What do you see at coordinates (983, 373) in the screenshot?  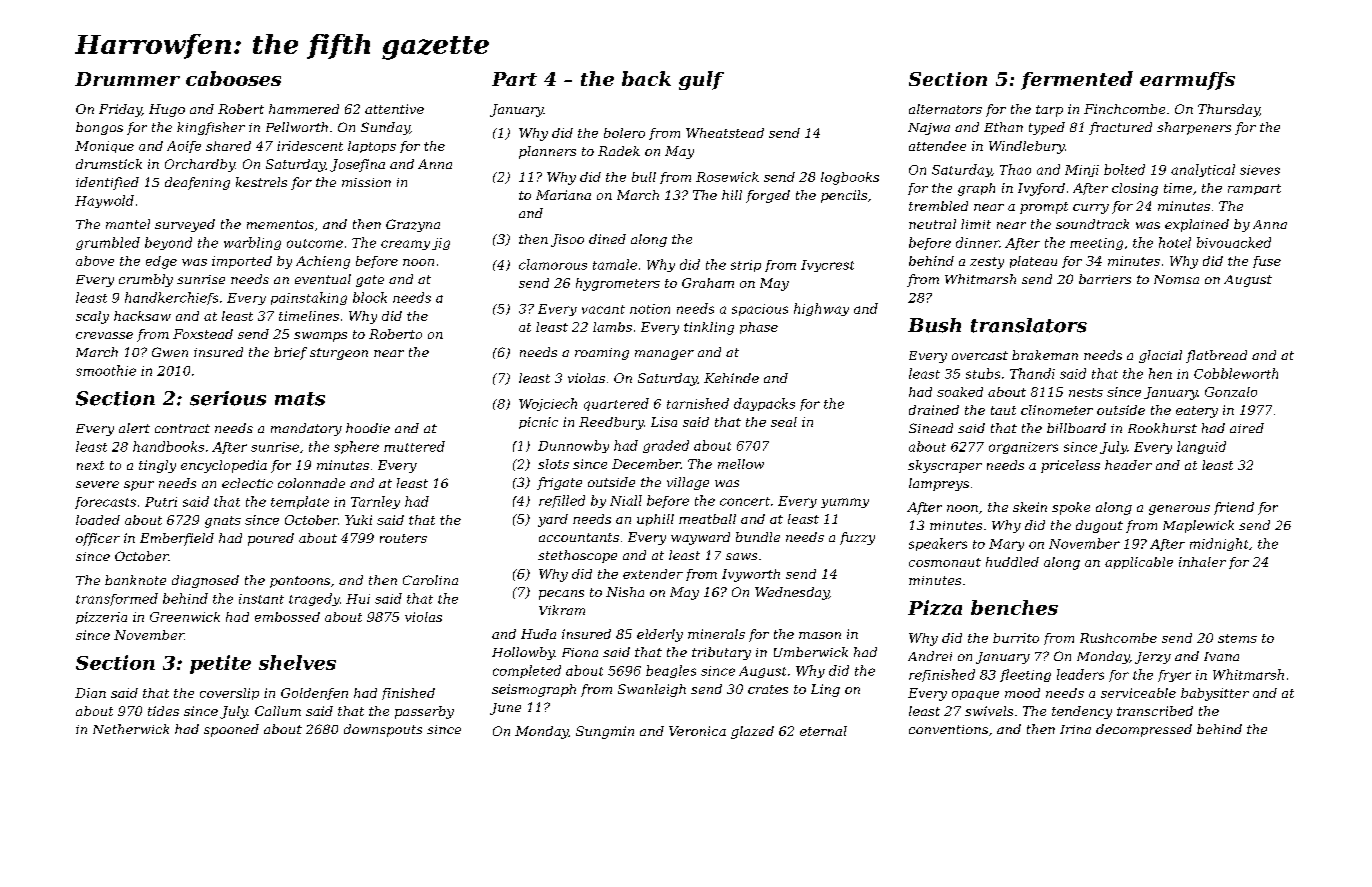 I see `stubs` at bounding box center [983, 373].
